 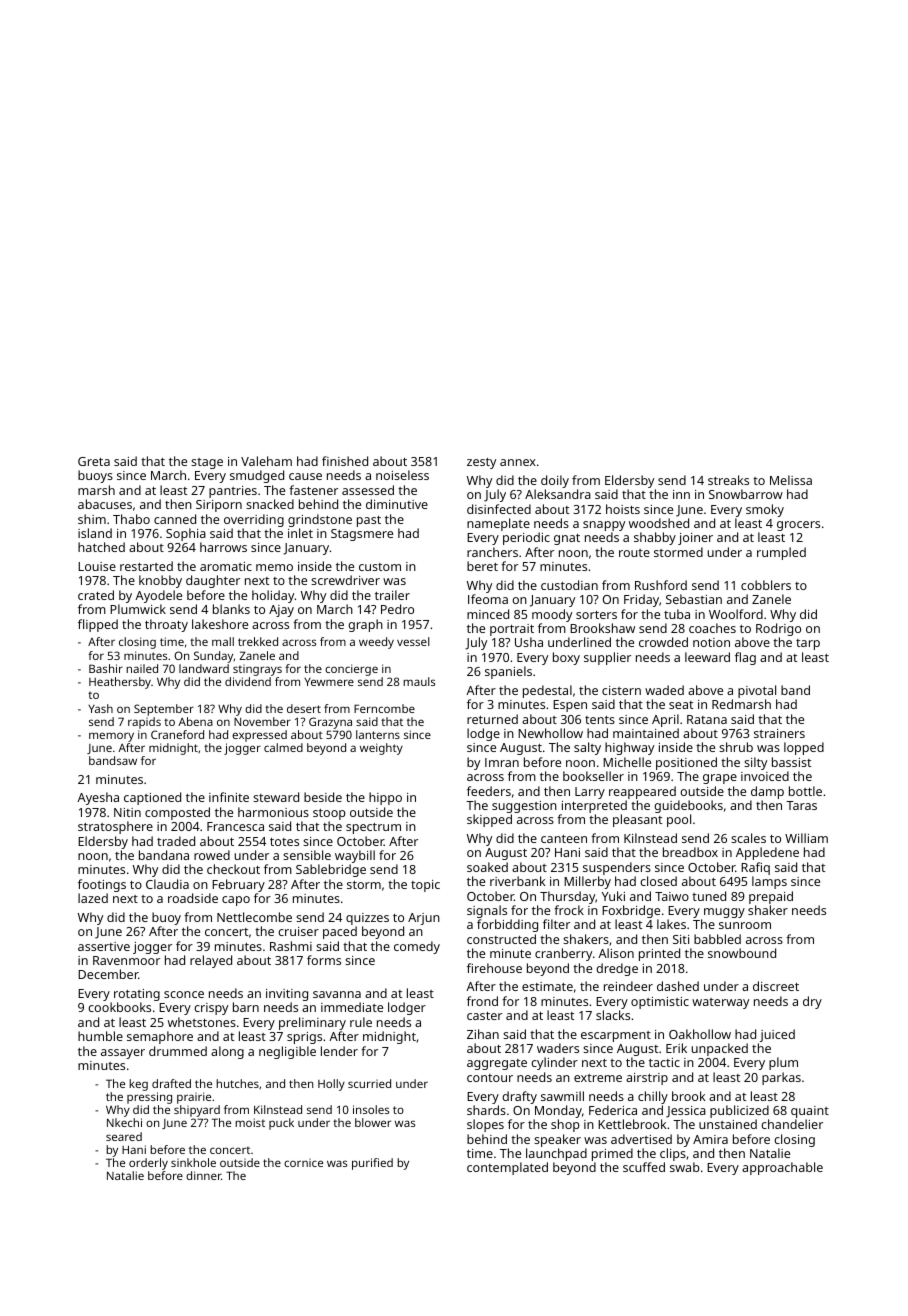 What do you see at coordinates (355, 856) in the document?
I see `waybill` at bounding box center [355, 856].
